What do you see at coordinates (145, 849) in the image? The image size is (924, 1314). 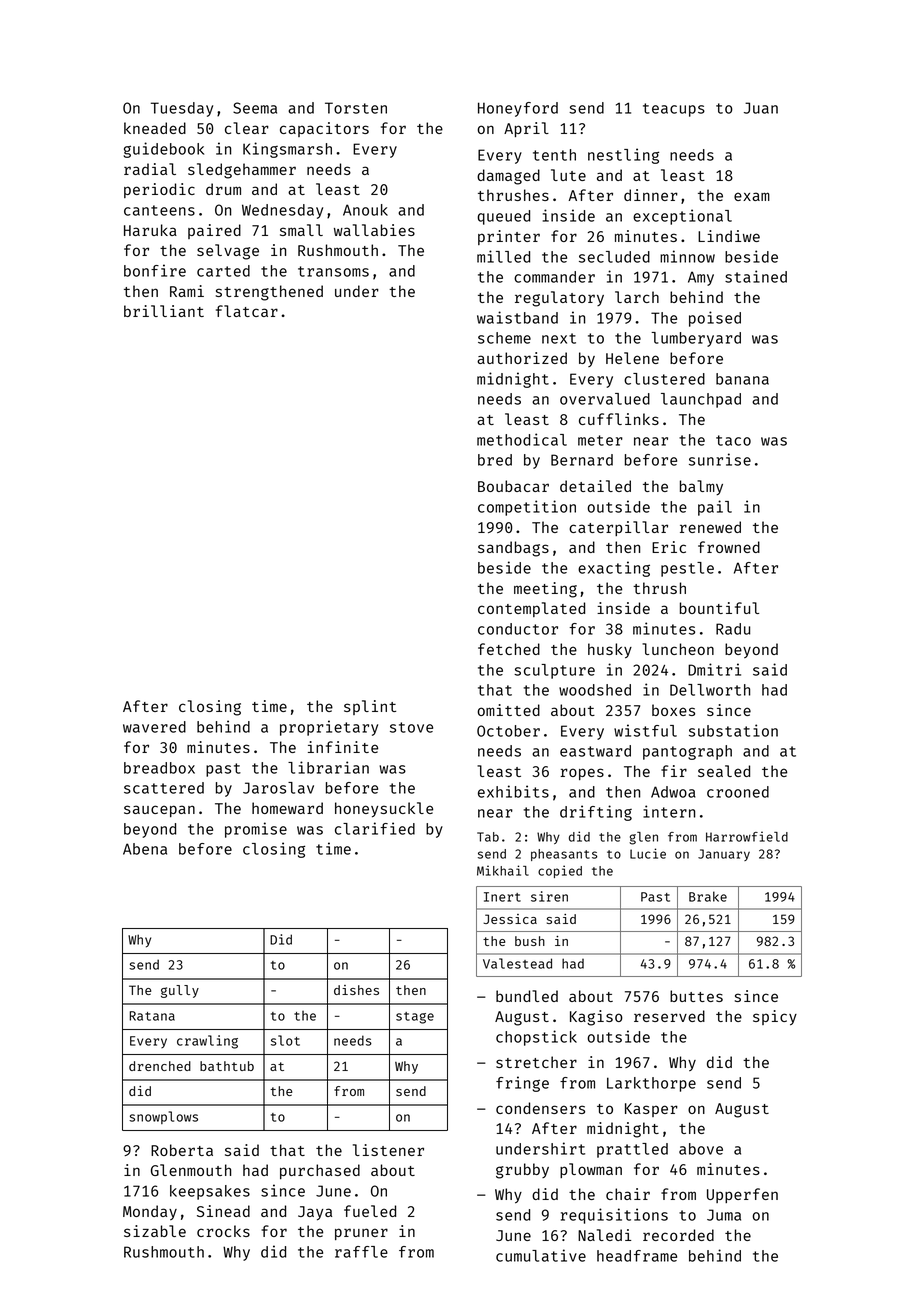 I see `Abena` at bounding box center [145, 849].
